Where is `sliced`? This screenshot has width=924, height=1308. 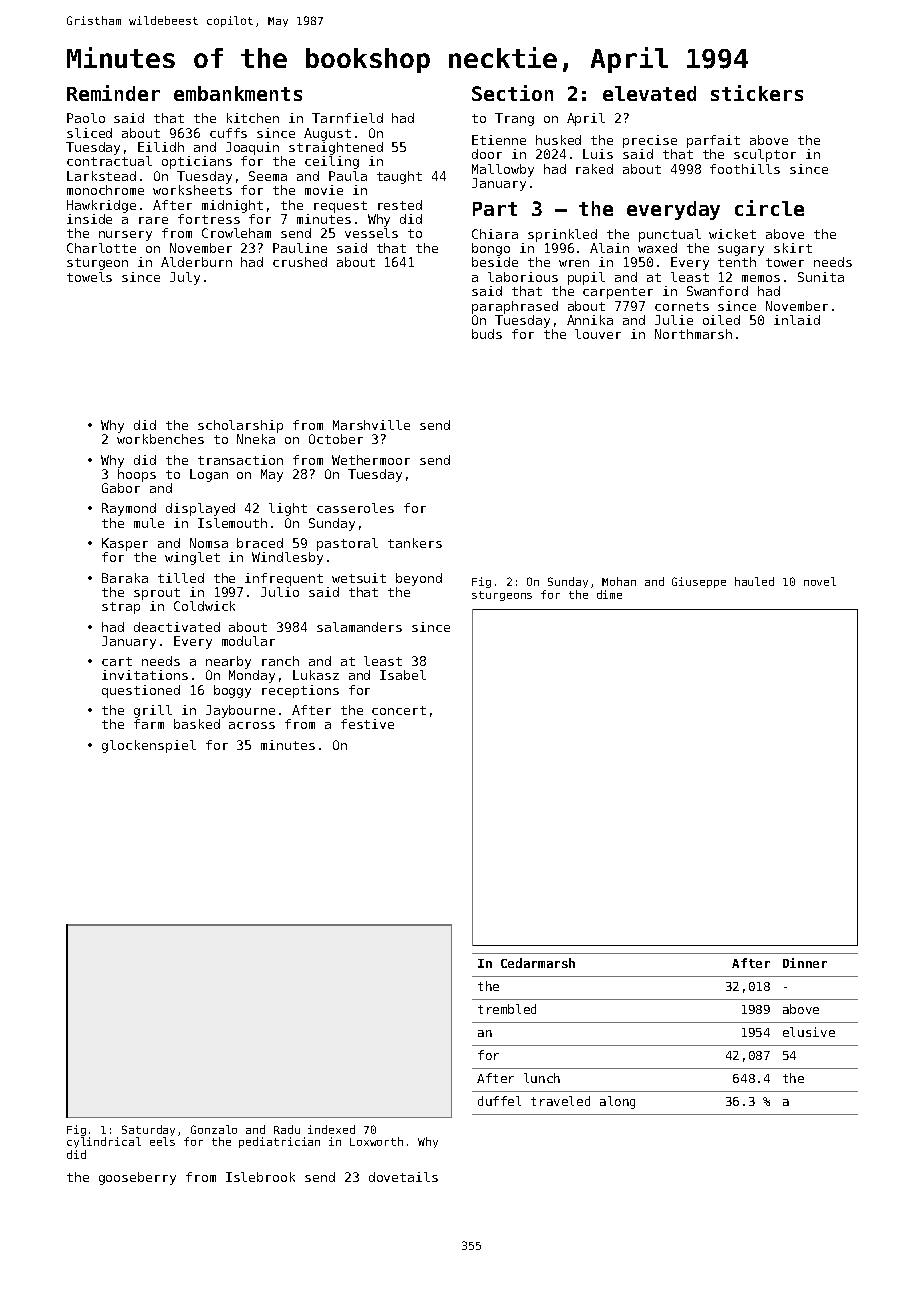
sliced is located at coordinates (89, 133).
